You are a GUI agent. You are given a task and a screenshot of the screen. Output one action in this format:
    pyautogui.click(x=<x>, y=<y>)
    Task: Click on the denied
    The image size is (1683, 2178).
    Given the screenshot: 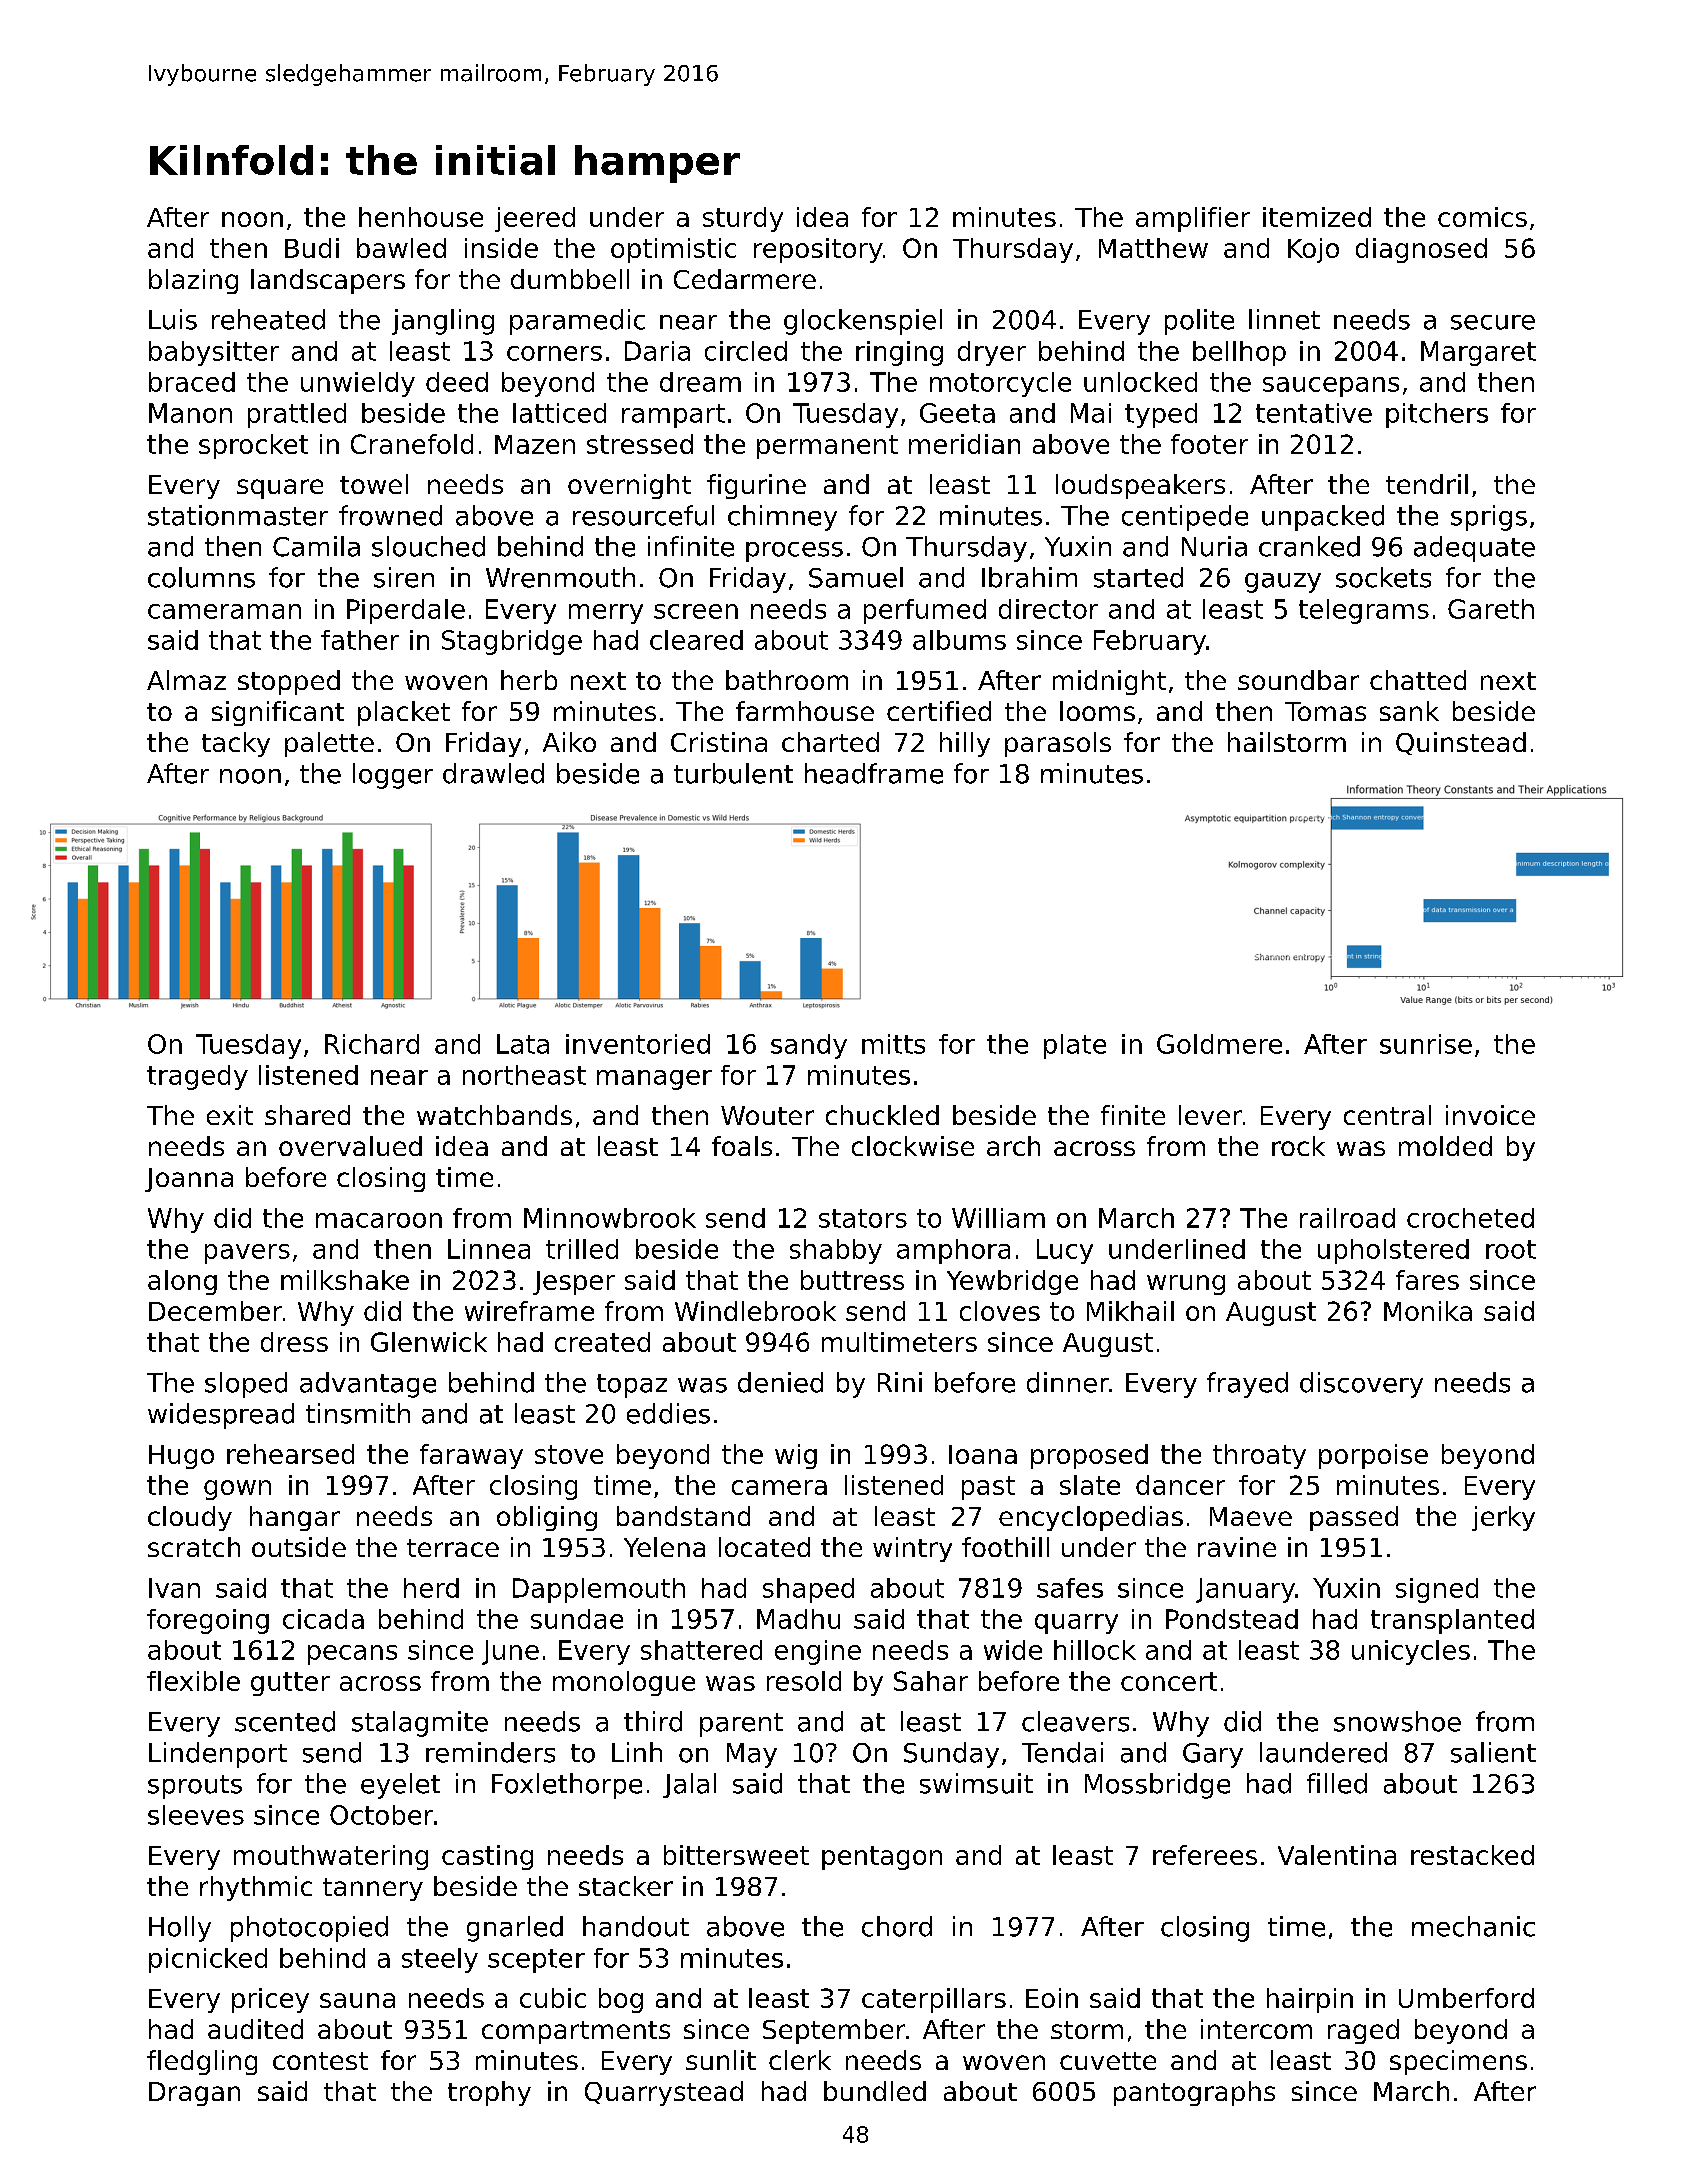 What is the action you would take?
    pyautogui.click(x=780, y=1382)
